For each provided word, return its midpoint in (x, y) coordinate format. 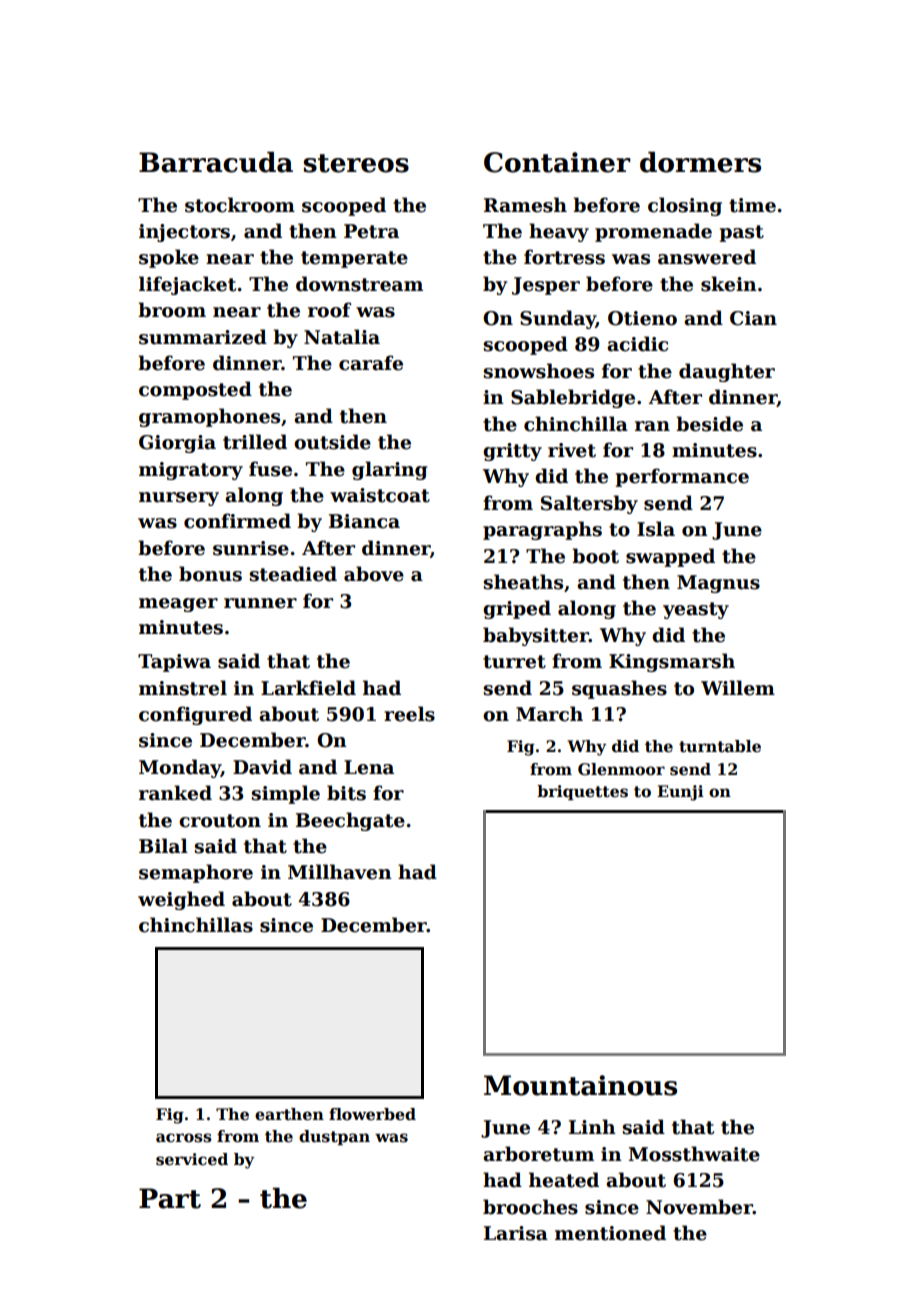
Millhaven (340, 872)
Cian (753, 318)
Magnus (718, 584)
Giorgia (177, 444)
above (374, 574)
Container (557, 162)
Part (170, 1198)
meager (178, 605)
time (752, 205)
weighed (181, 900)
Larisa (516, 1233)
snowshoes (538, 371)
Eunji (680, 793)
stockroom (240, 205)
